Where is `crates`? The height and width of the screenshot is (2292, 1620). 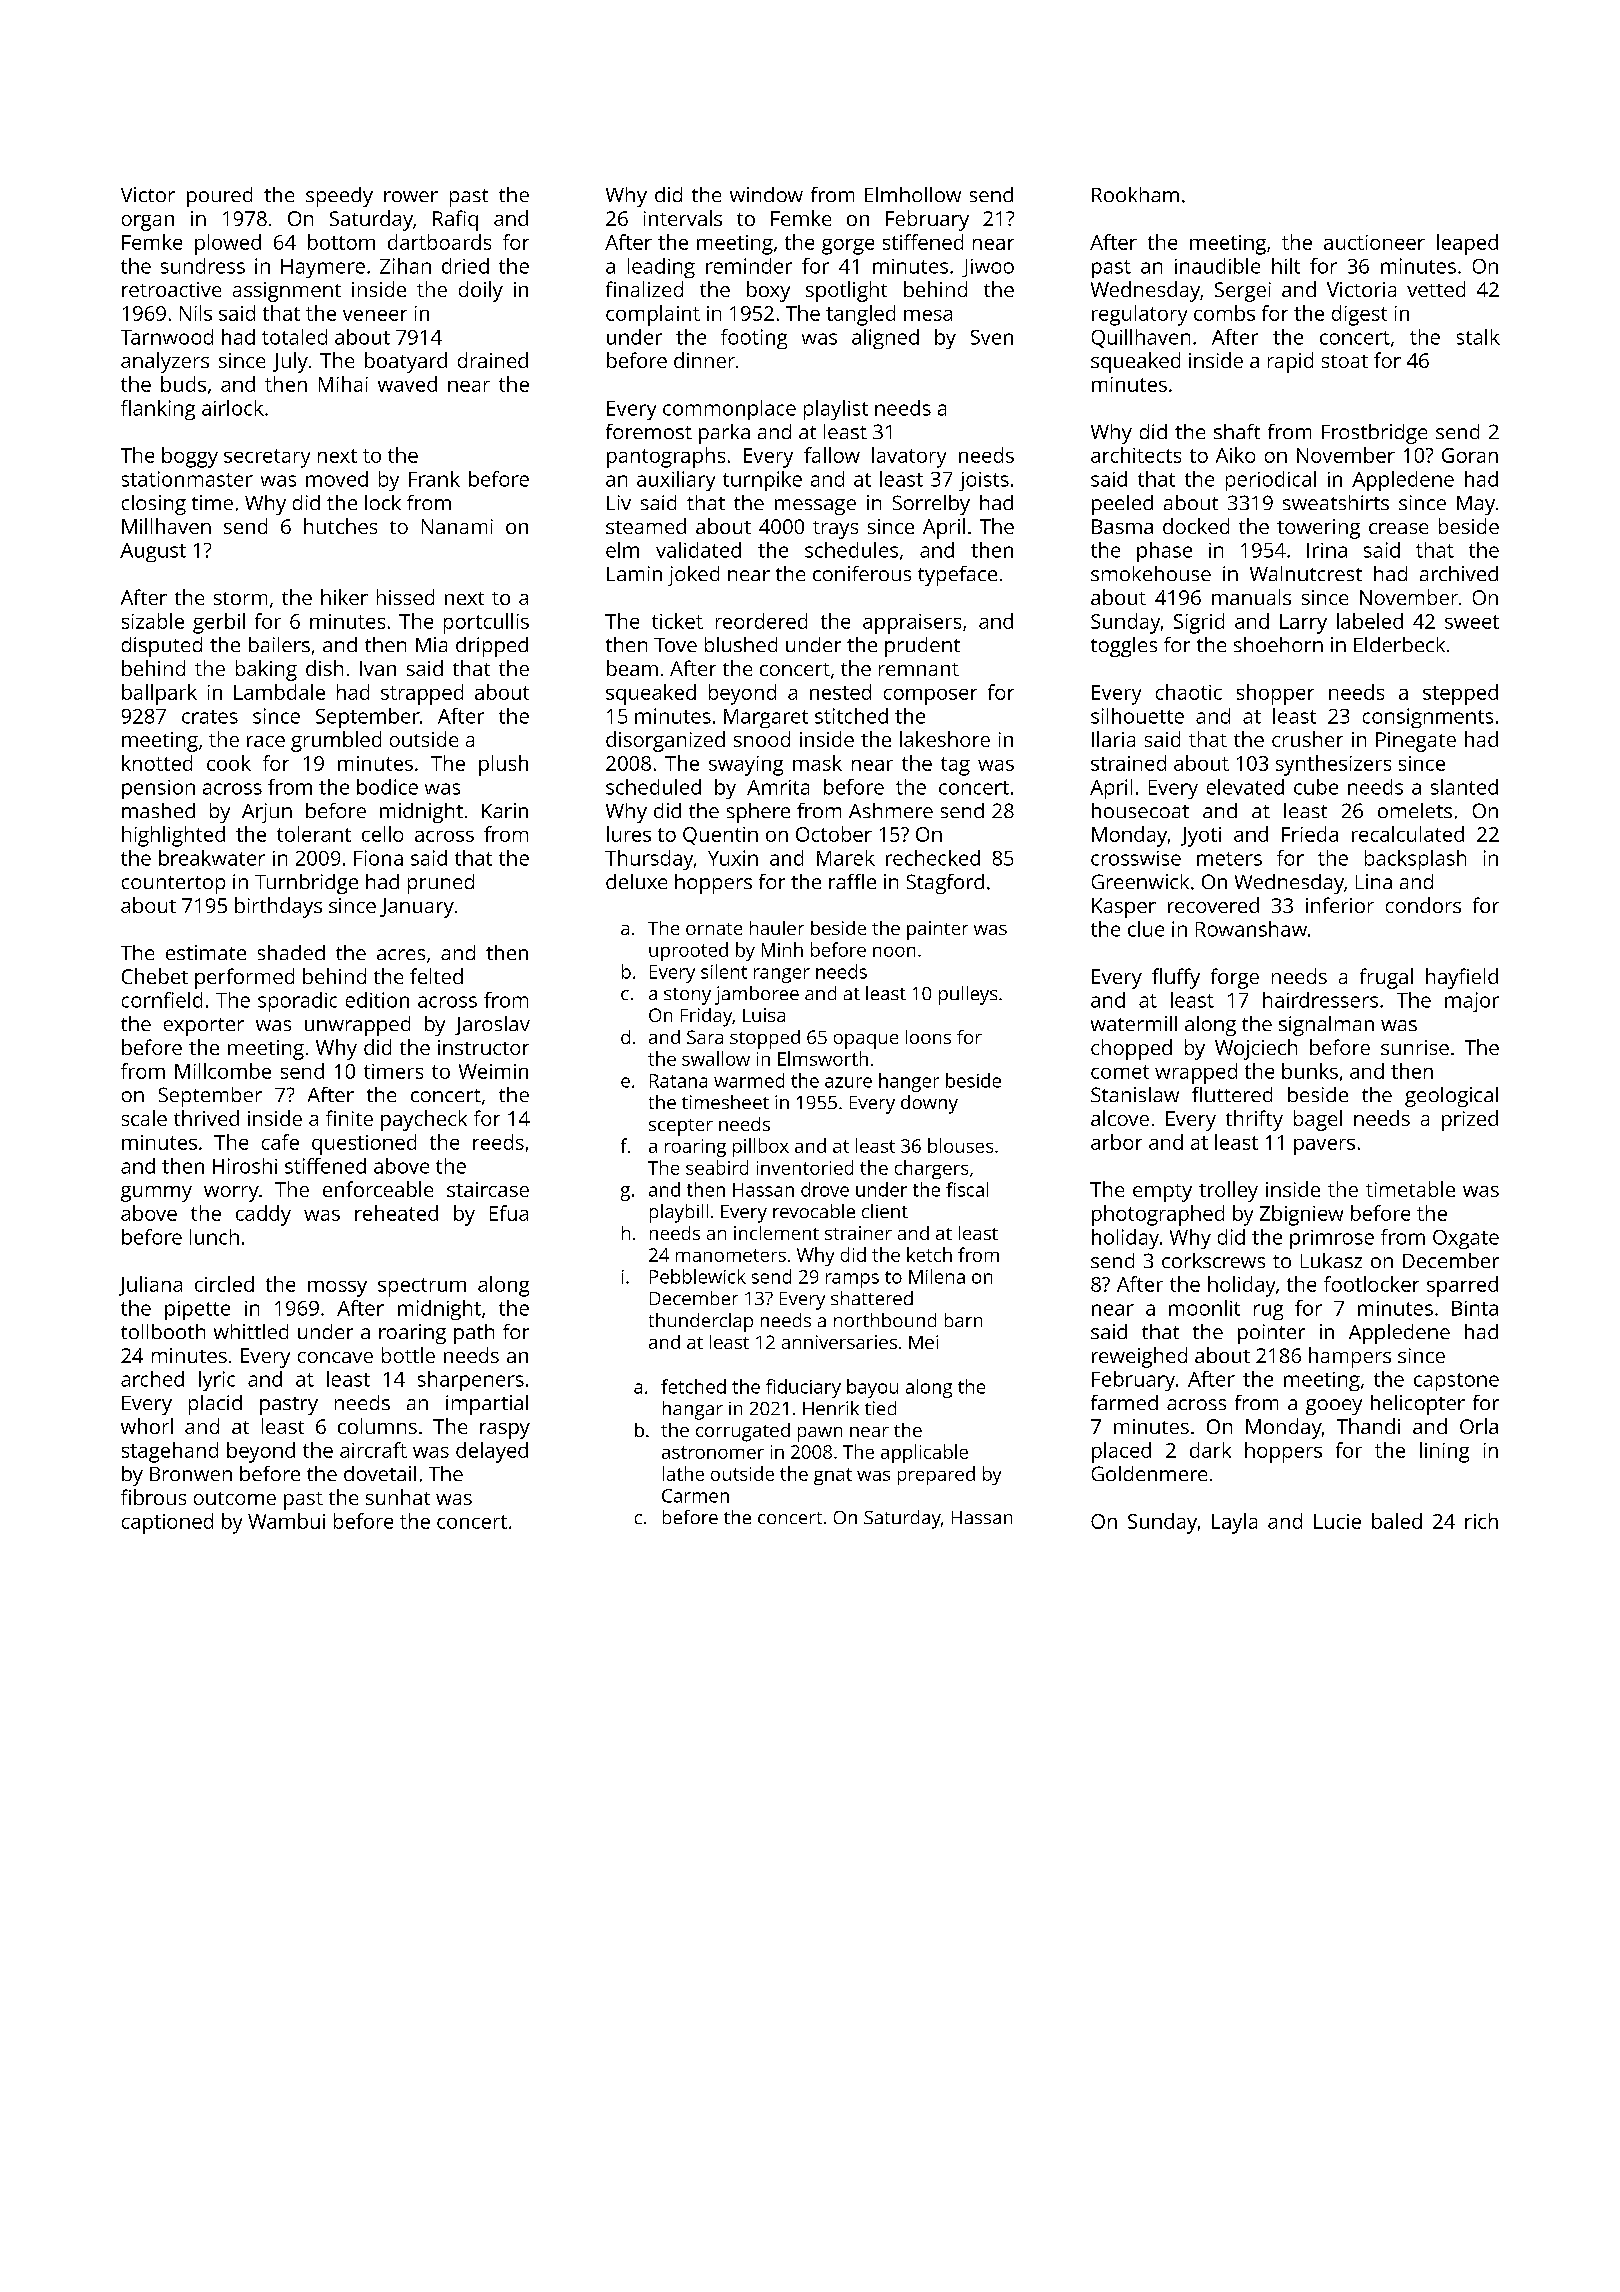 crates is located at coordinates (210, 717).
